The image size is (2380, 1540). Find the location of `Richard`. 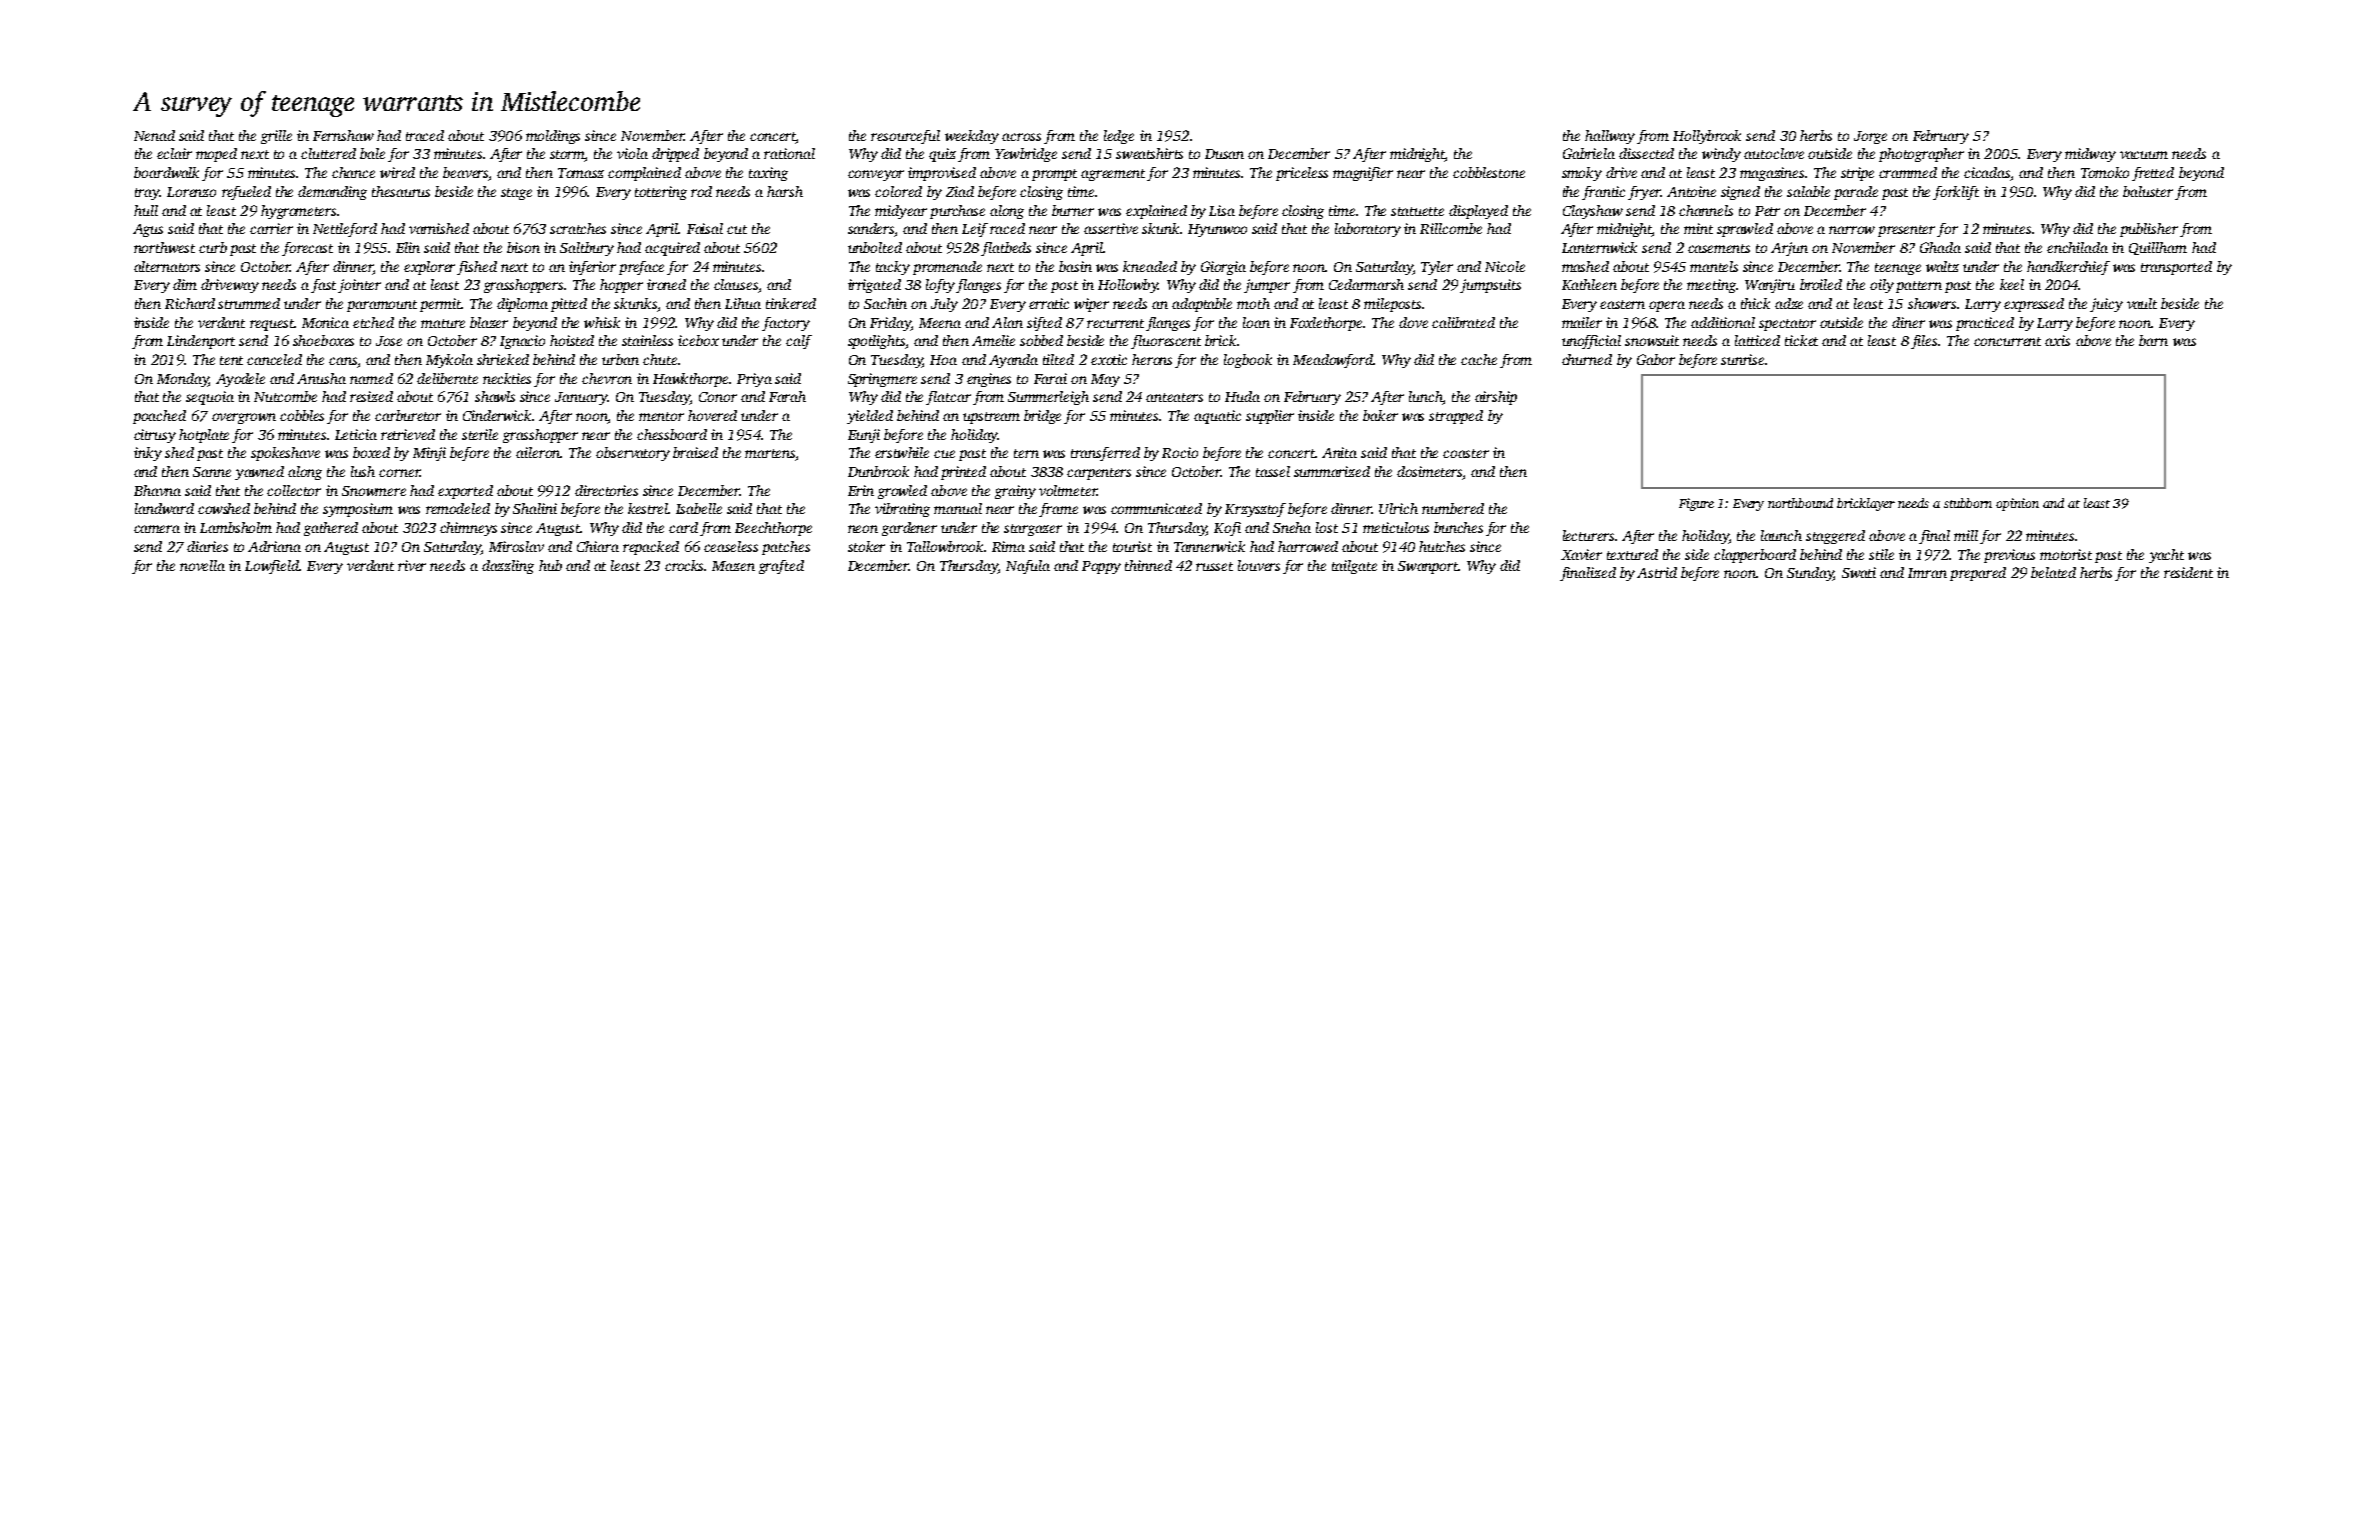

Richard is located at coordinates (190, 303).
